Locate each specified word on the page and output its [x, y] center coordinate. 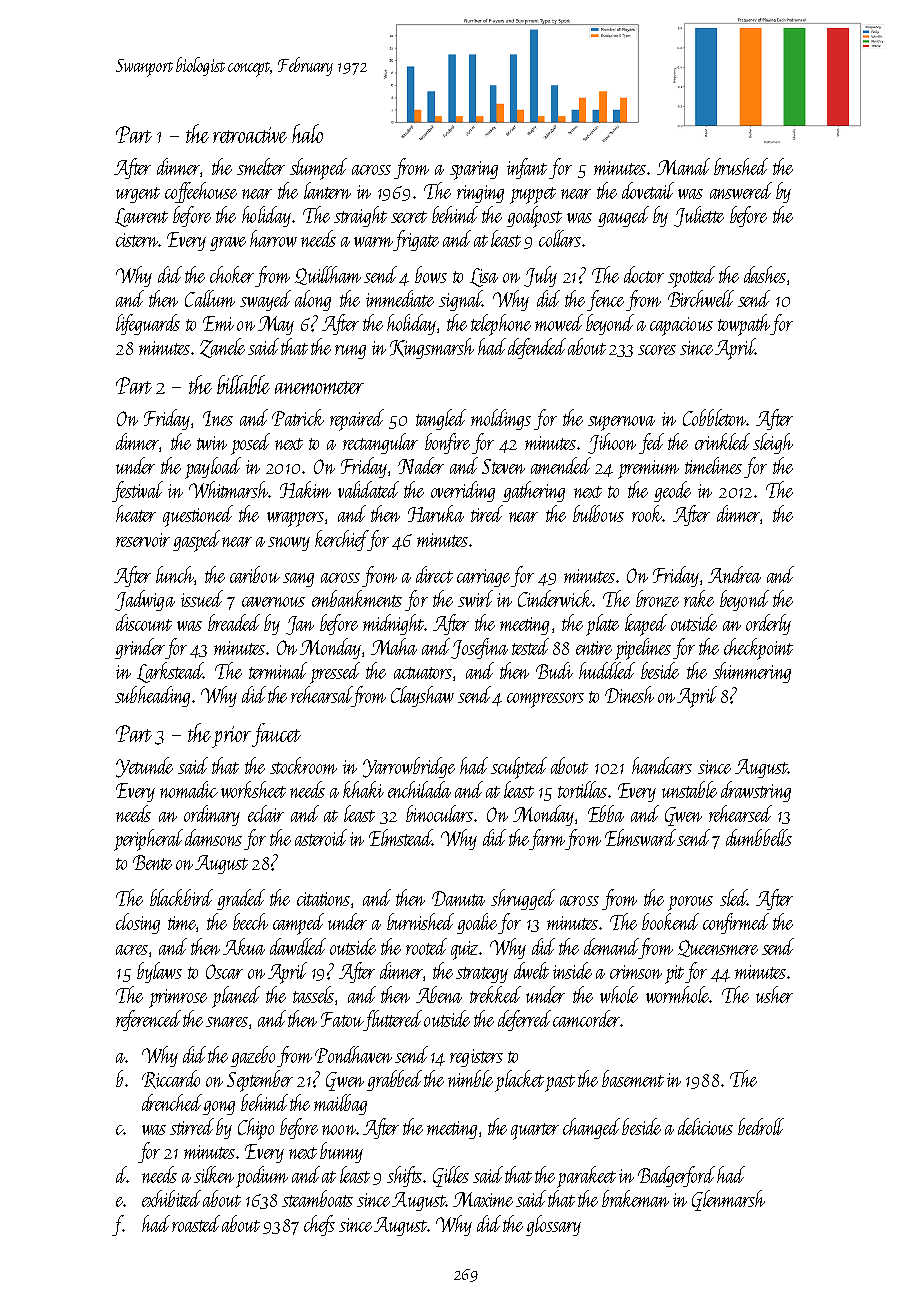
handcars [662, 765]
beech [250, 921]
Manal [683, 166]
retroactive [250, 135]
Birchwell [701, 298]
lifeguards [148, 324]
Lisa [484, 277]
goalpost [534, 217]
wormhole [678, 994]
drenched [172, 1102]
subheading [152, 696]
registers [476, 1058]
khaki [363, 789]
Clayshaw [422, 696]
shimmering [752, 672]
